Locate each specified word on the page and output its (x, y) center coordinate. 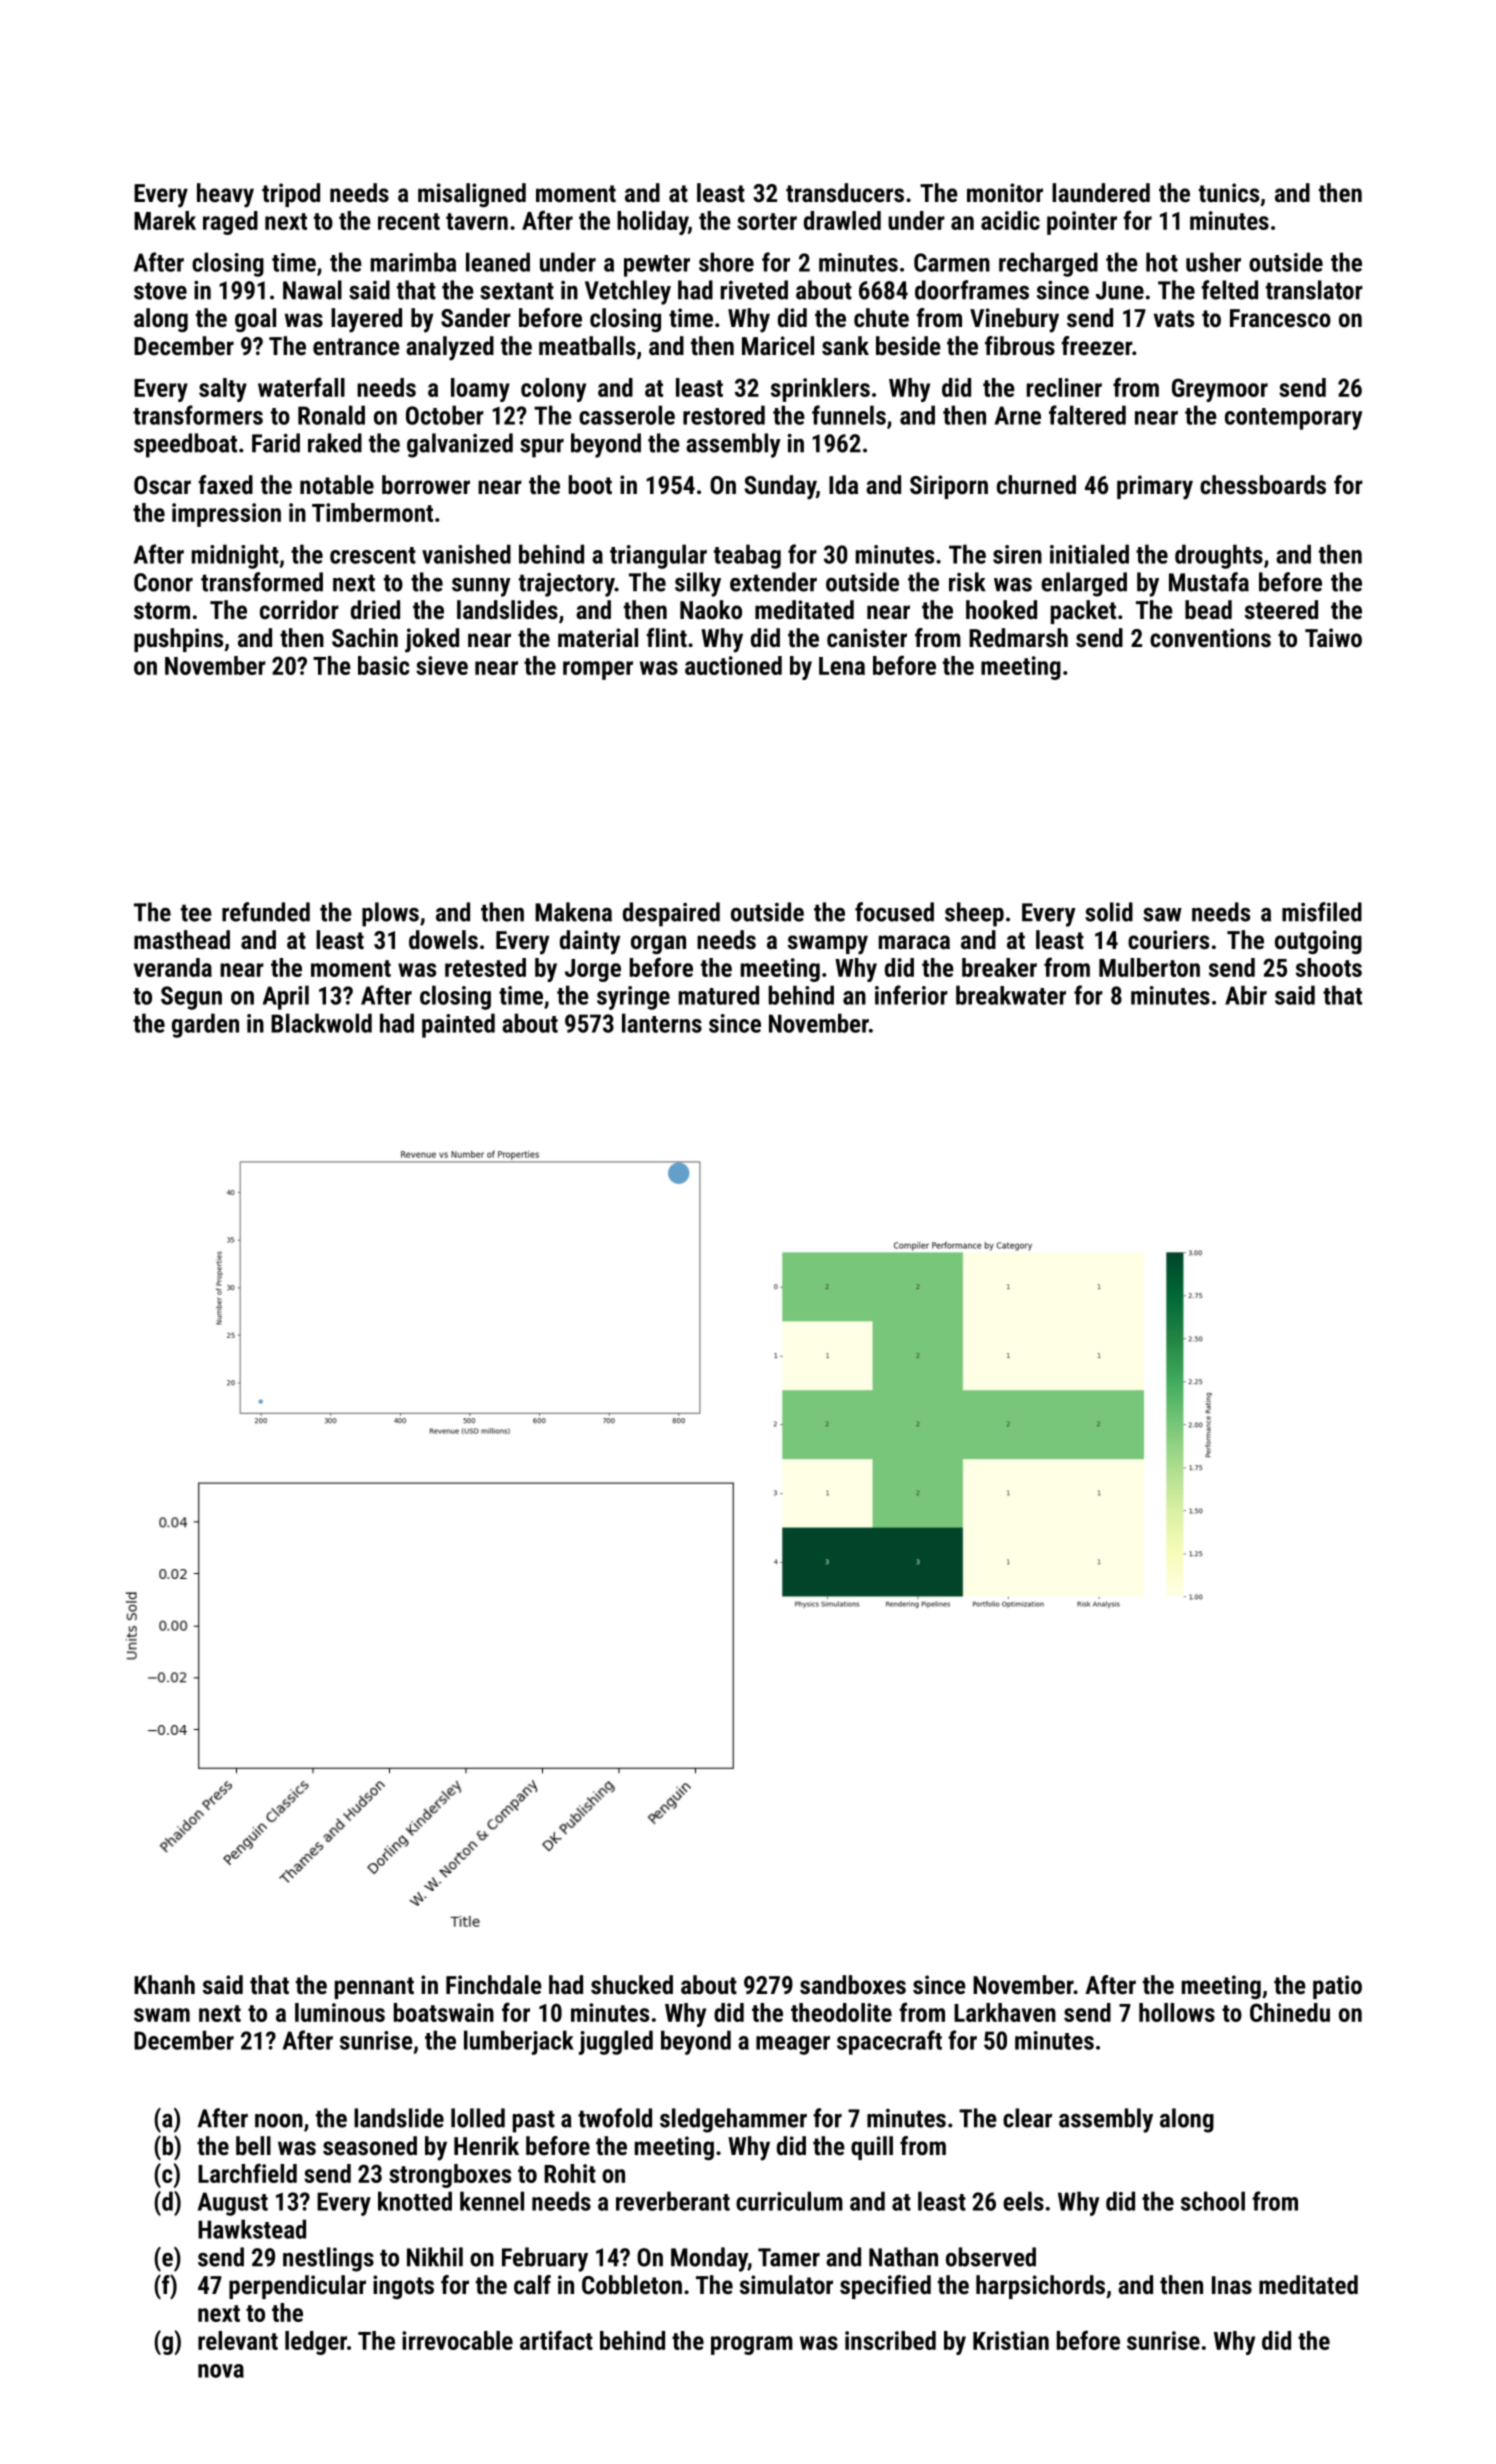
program (752, 2345)
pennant (374, 1988)
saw (1162, 915)
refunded (266, 912)
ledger (316, 2343)
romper (598, 670)
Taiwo (1333, 637)
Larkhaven (1005, 2012)
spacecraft (889, 2042)
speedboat (185, 445)
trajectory (567, 585)
